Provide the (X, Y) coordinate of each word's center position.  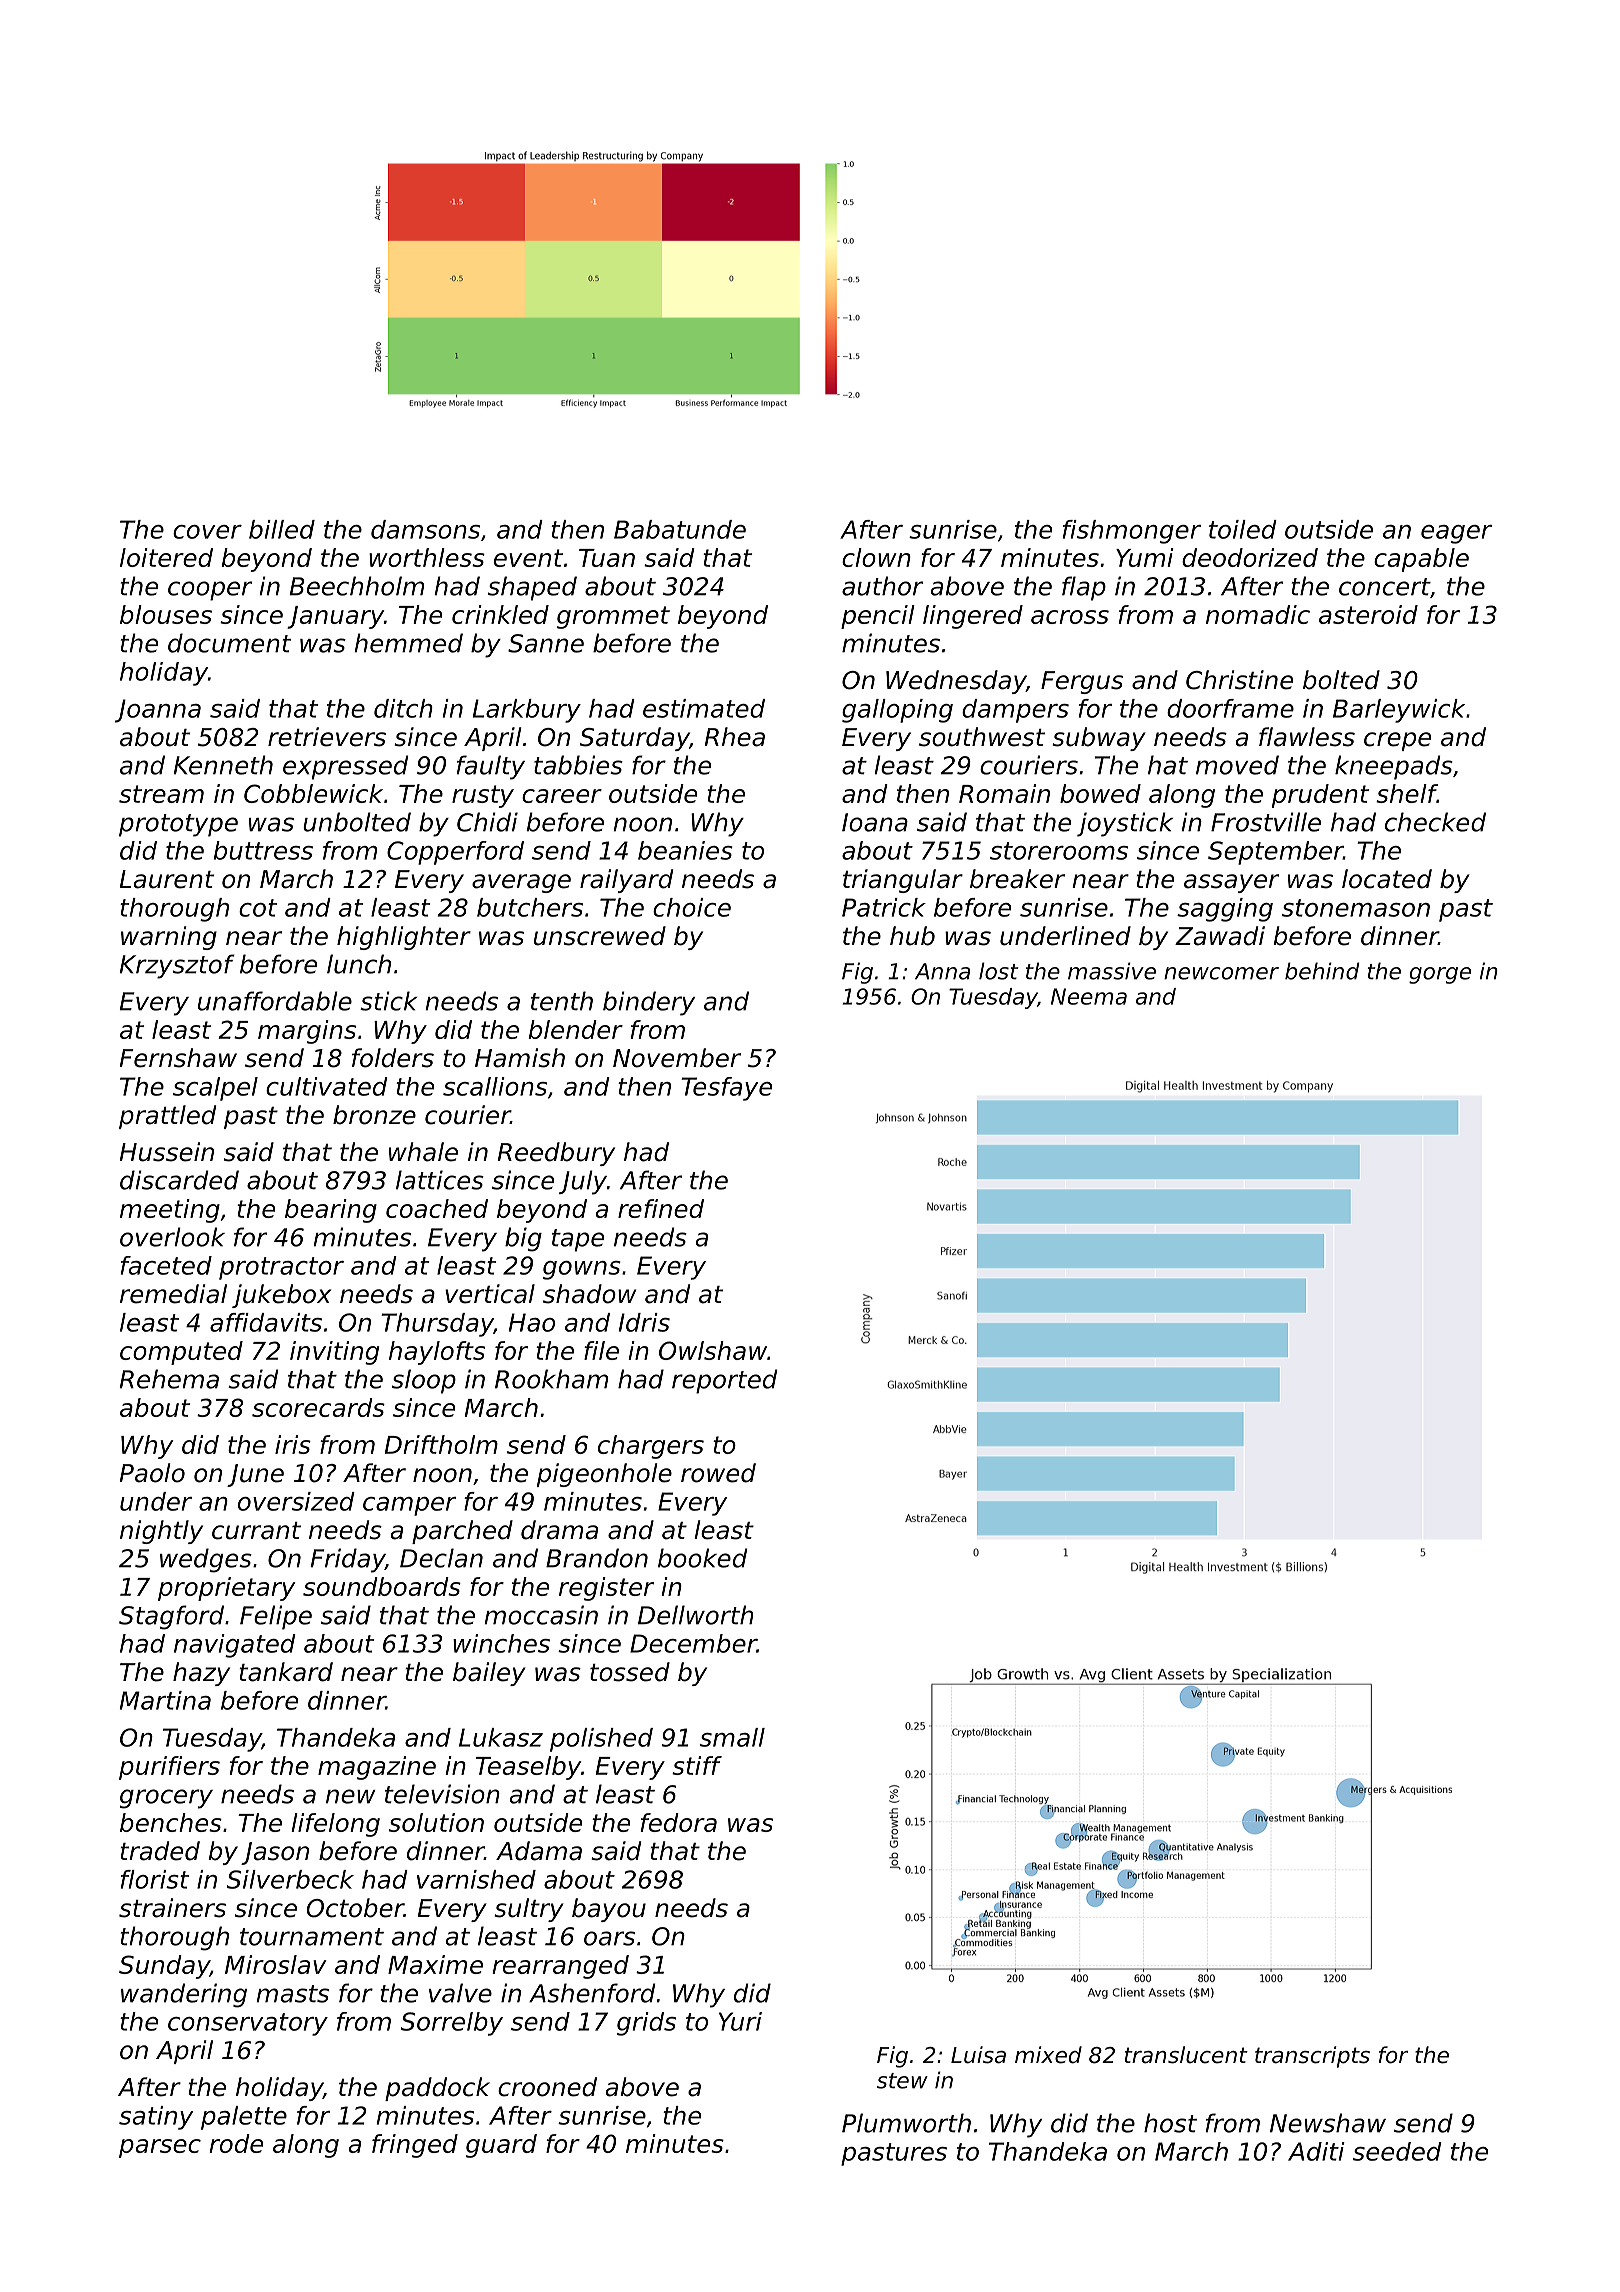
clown (876, 557)
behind (1322, 971)
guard (501, 2146)
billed (282, 529)
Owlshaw (713, 1350)
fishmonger (1132, 532)
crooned (547, 2087)
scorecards (318, 1407)
